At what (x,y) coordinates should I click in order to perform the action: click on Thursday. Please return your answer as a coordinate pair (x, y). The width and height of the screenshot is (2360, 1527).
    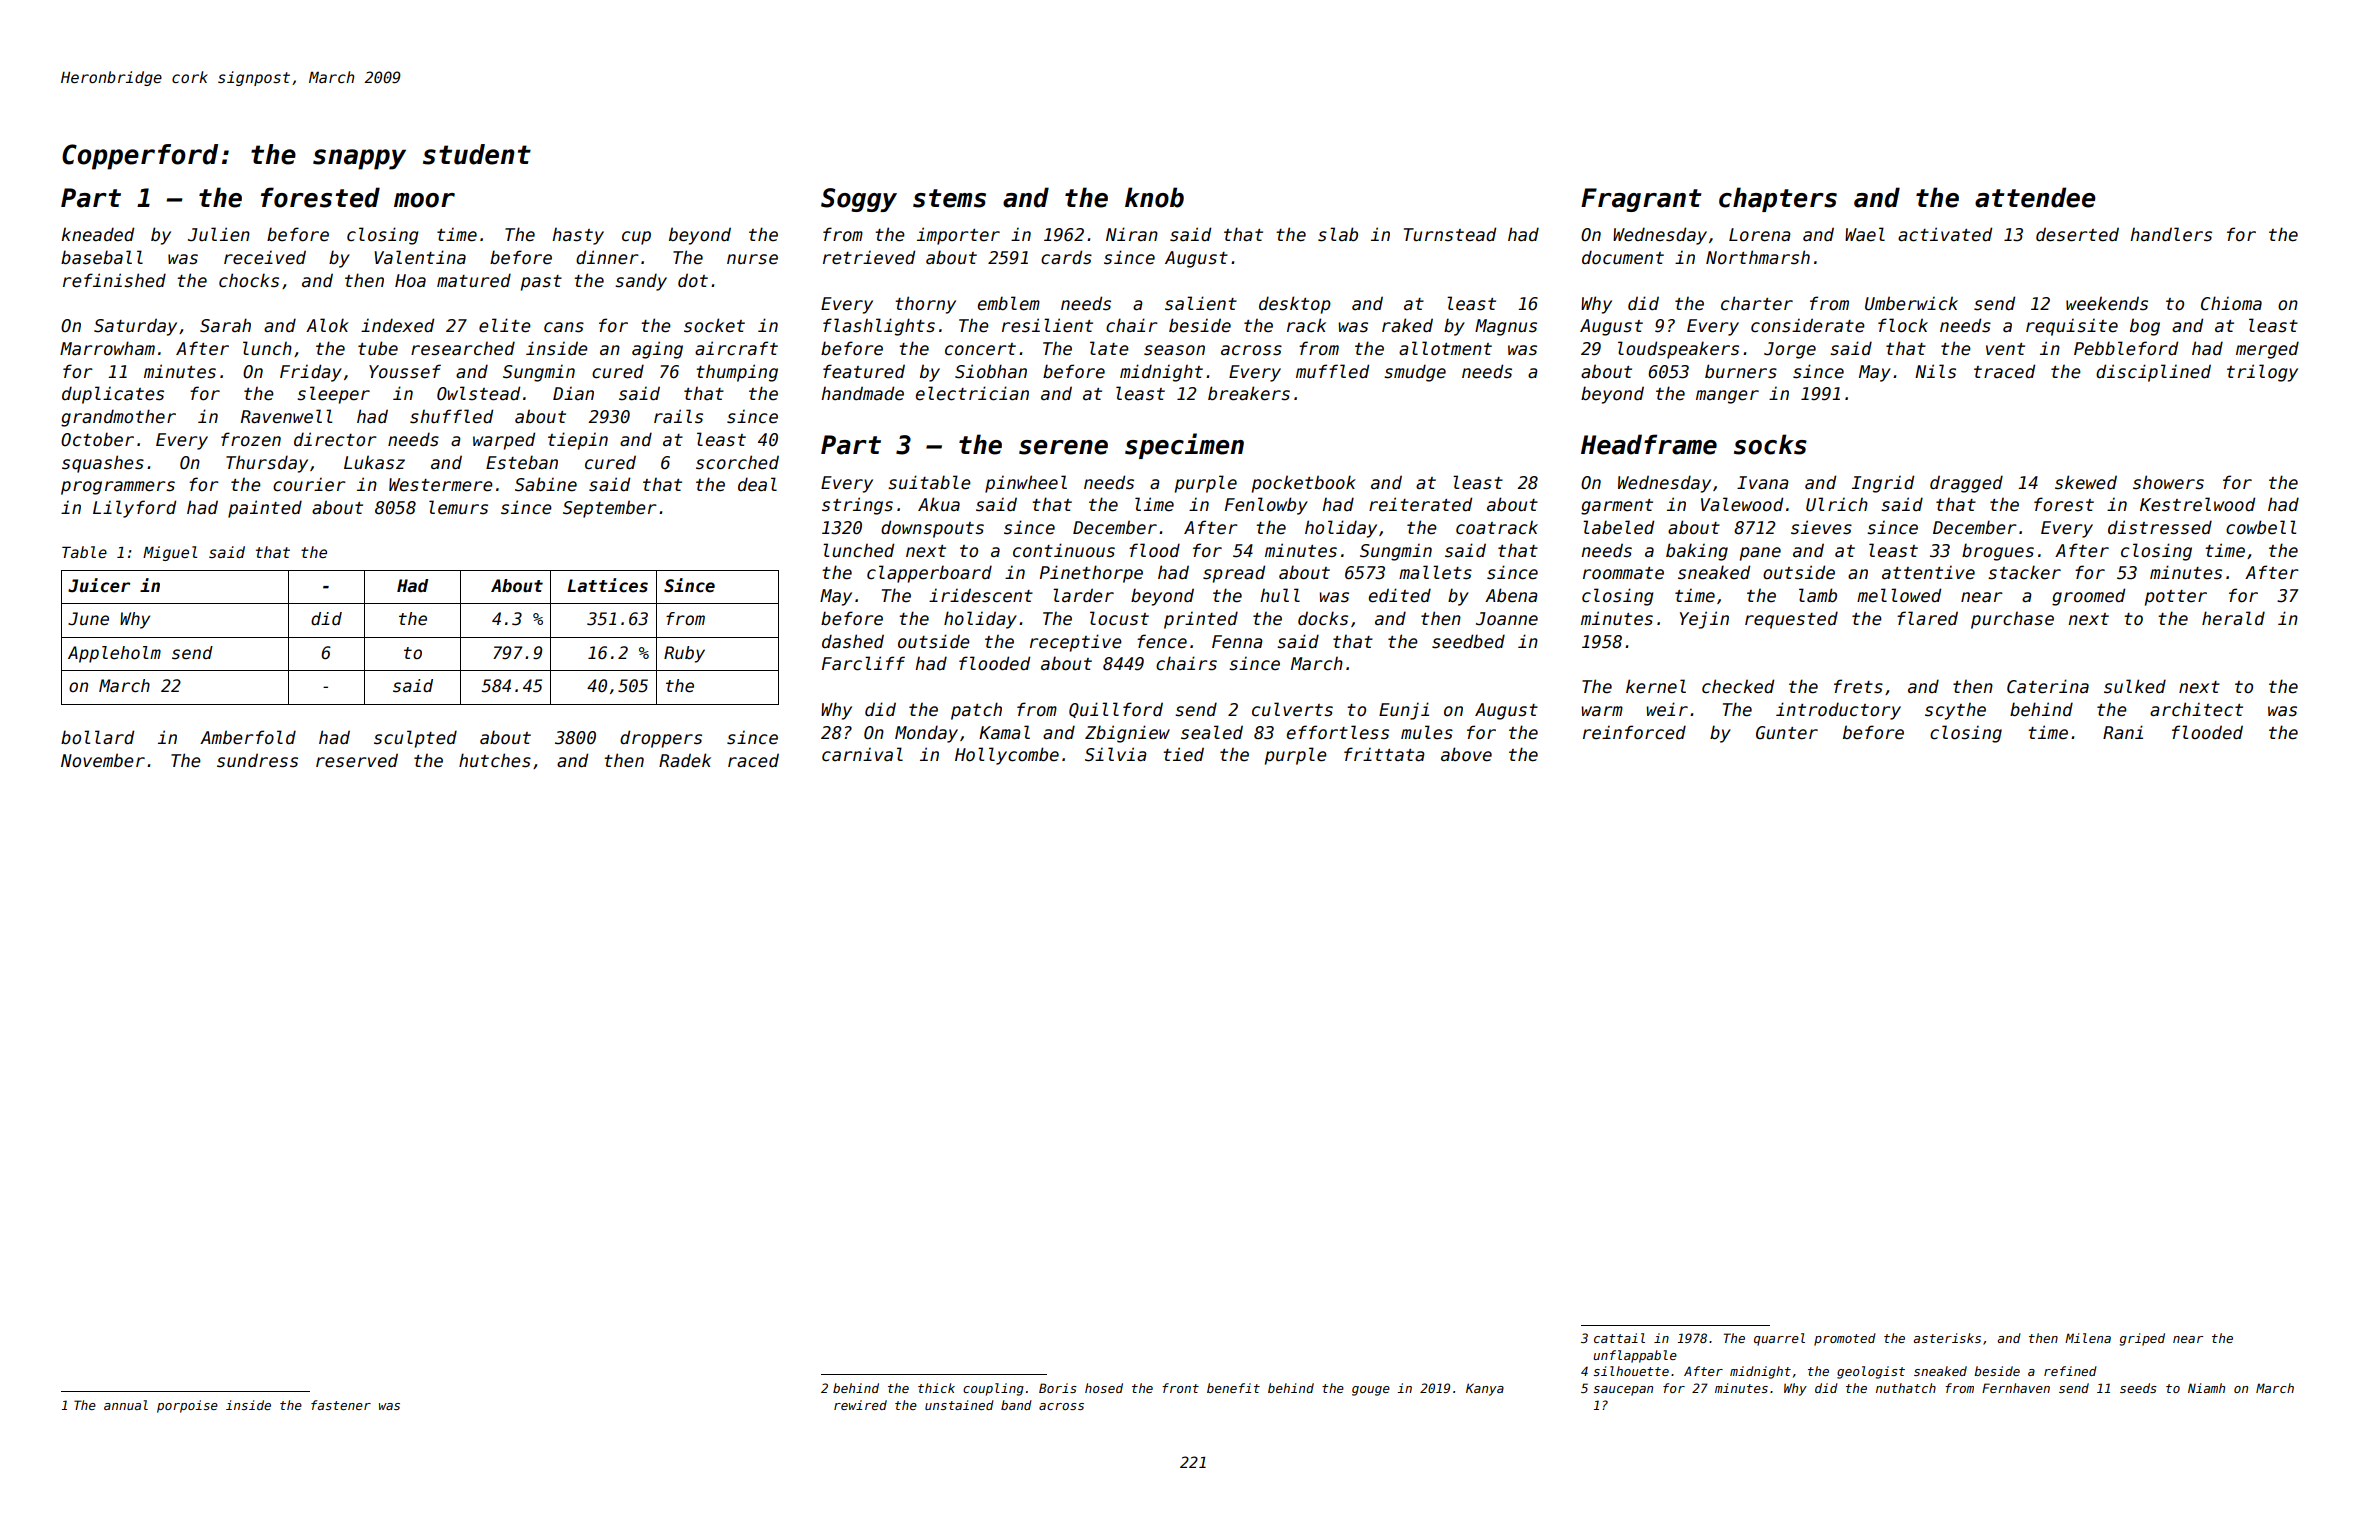
    Looking at the image, I should click on (267, 464).
